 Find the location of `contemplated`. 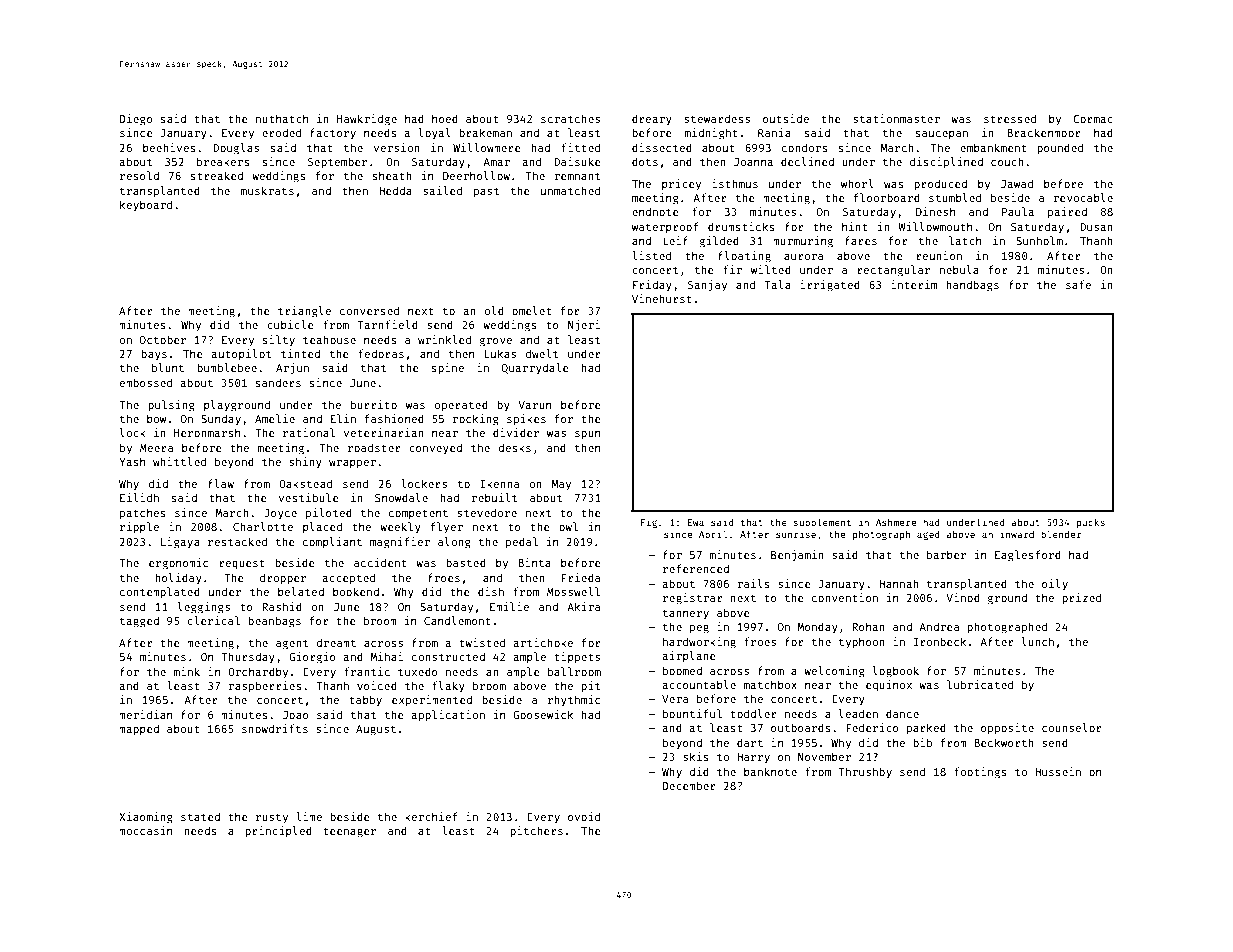

contemplated is located at coordinates (160, 592).
